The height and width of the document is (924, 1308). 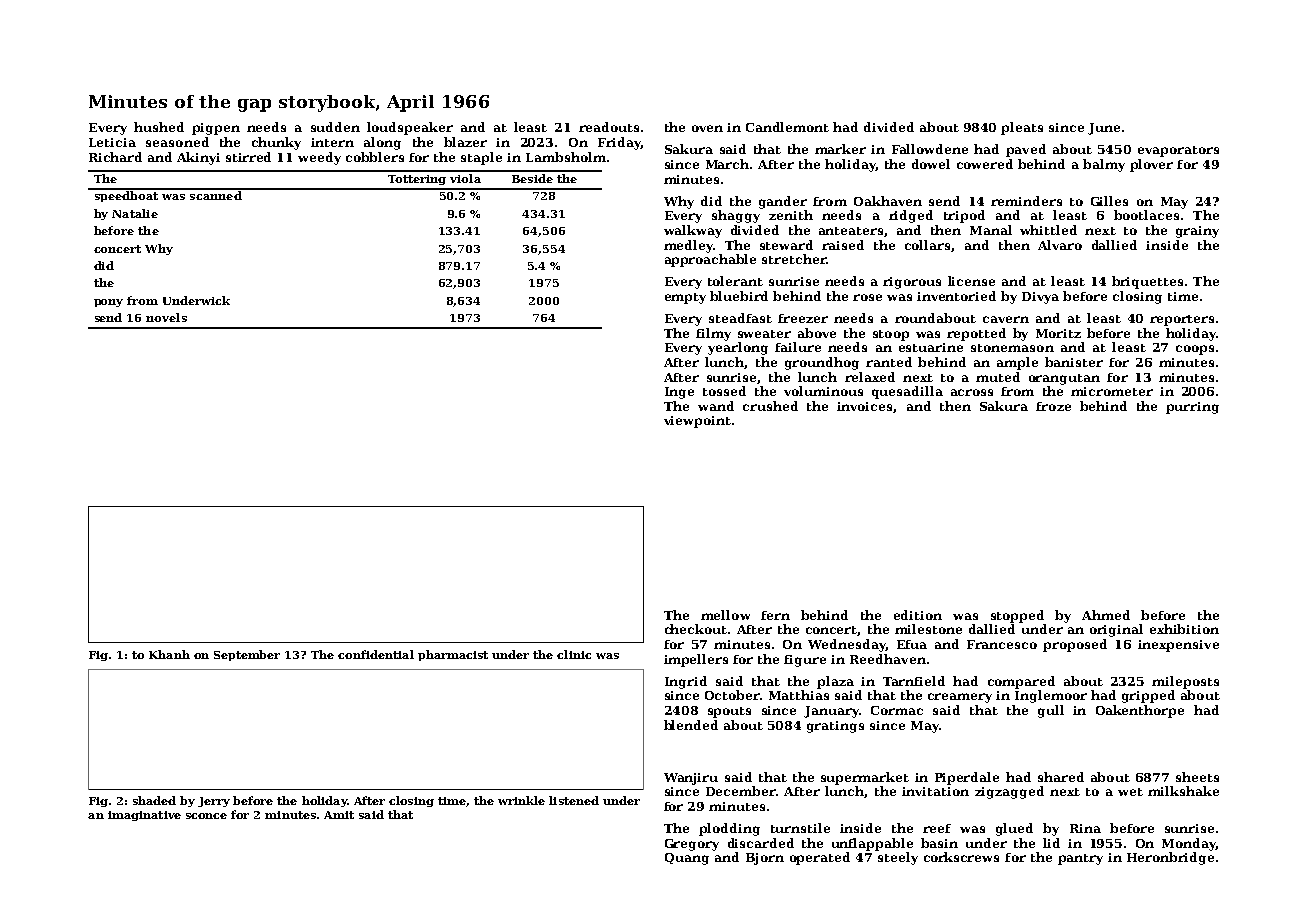 What do you see at coordinates (169, 654) in the document?
I see `Khanh` at bounding box center [169, 654].
